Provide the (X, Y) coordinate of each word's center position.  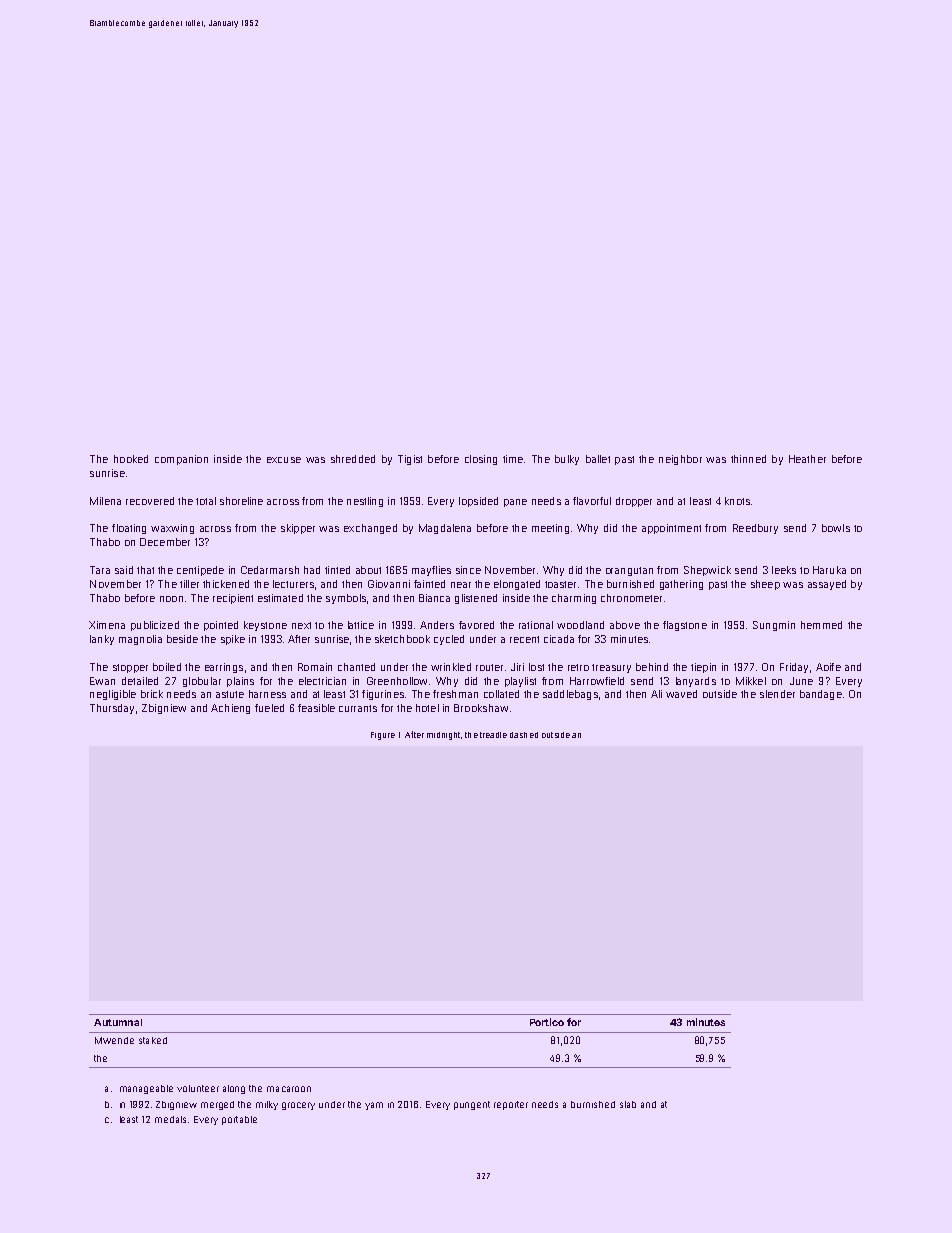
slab (628, 1104)
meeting (550, 529)
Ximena (107, 625)
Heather (807, 459)
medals (170, 1119)
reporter (511, 1105)
